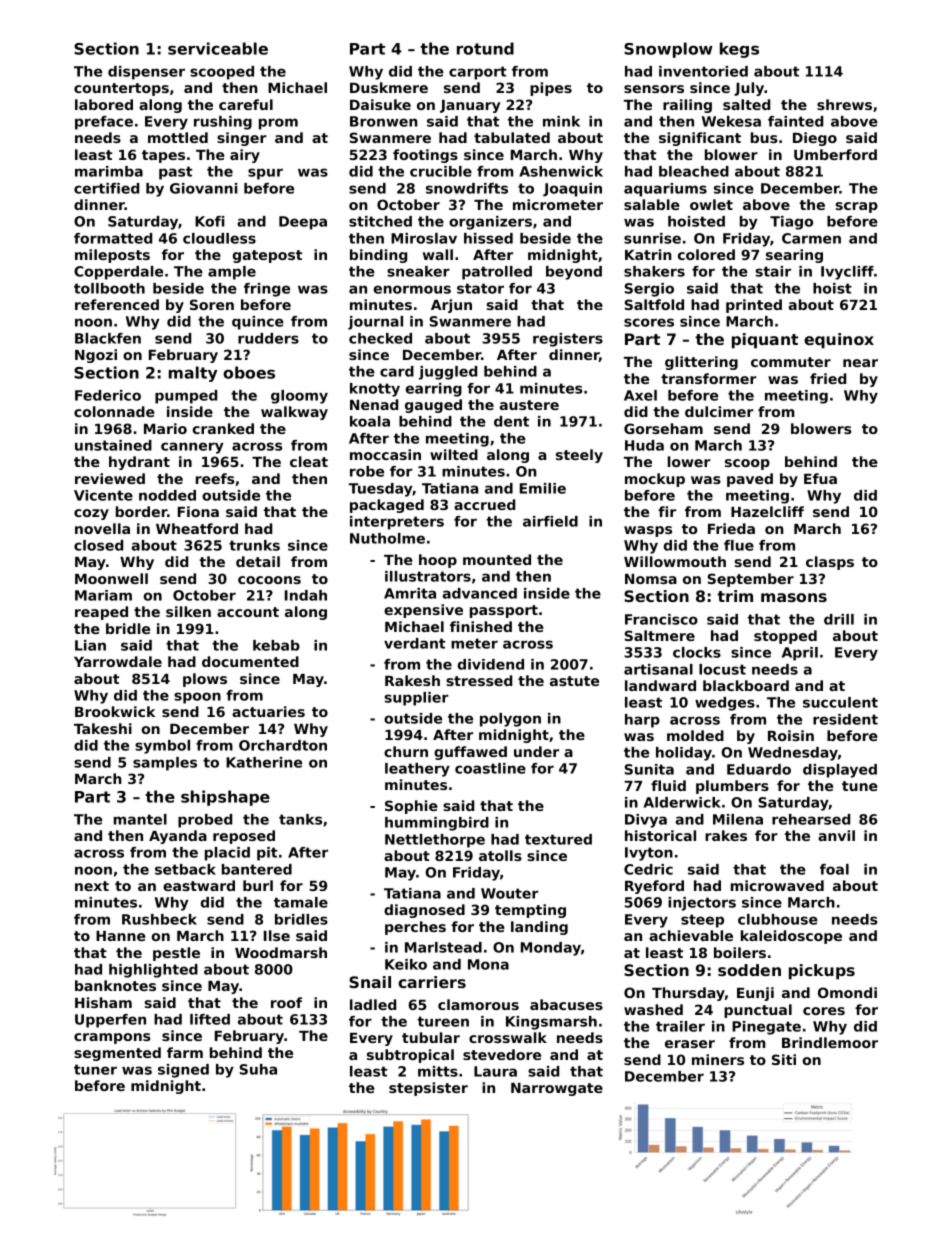  What do you see at coordinates (684, 754) in the screenshot?
I see `holiday` at bounding box center [684, 754].
